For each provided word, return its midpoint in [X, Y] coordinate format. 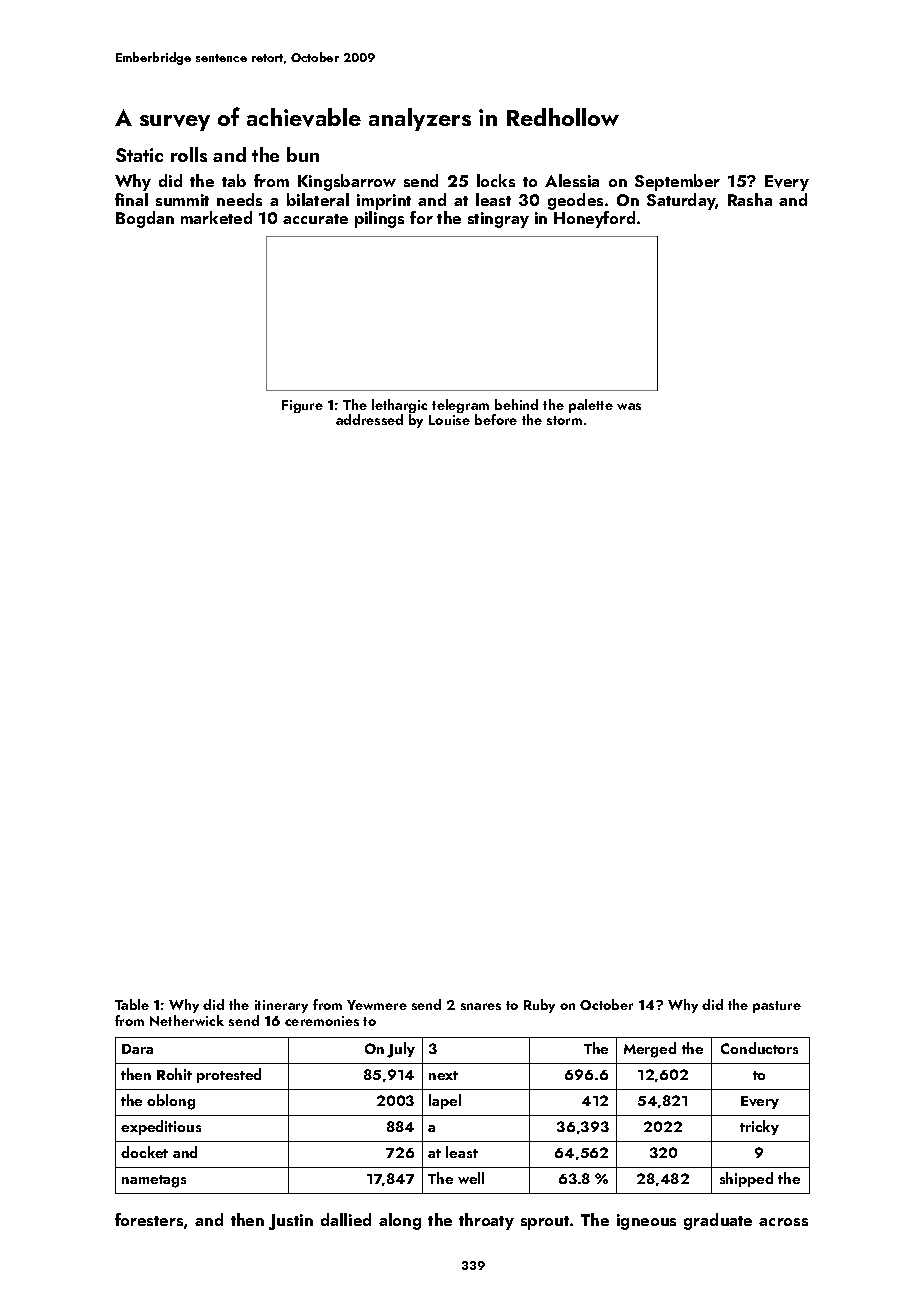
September [677, 182]
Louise [449, 420]
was [629, 406]
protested [229, 1075]
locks [496, 180]
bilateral [318, 199]
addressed [369, 419]
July [401, 1050]
